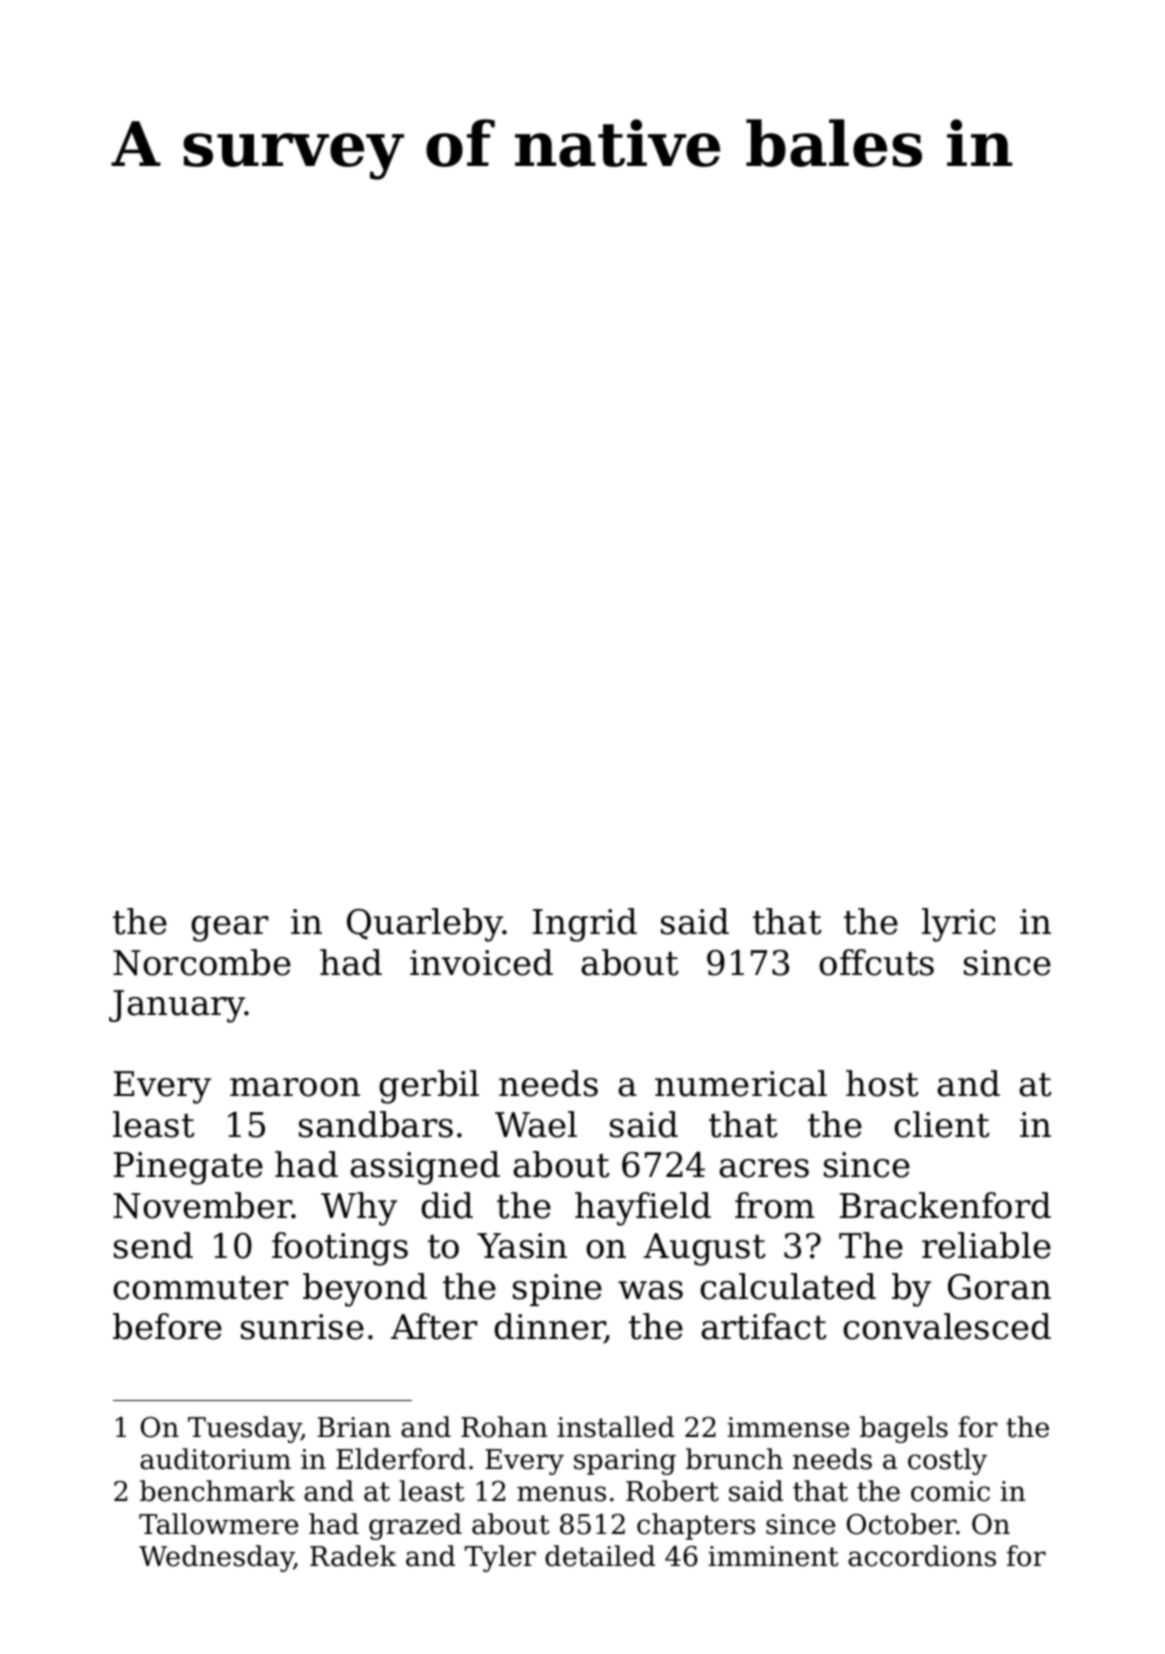 The height and width of the screenshot is (1654, 1165). I want to click on August, so click(705, 1249).
